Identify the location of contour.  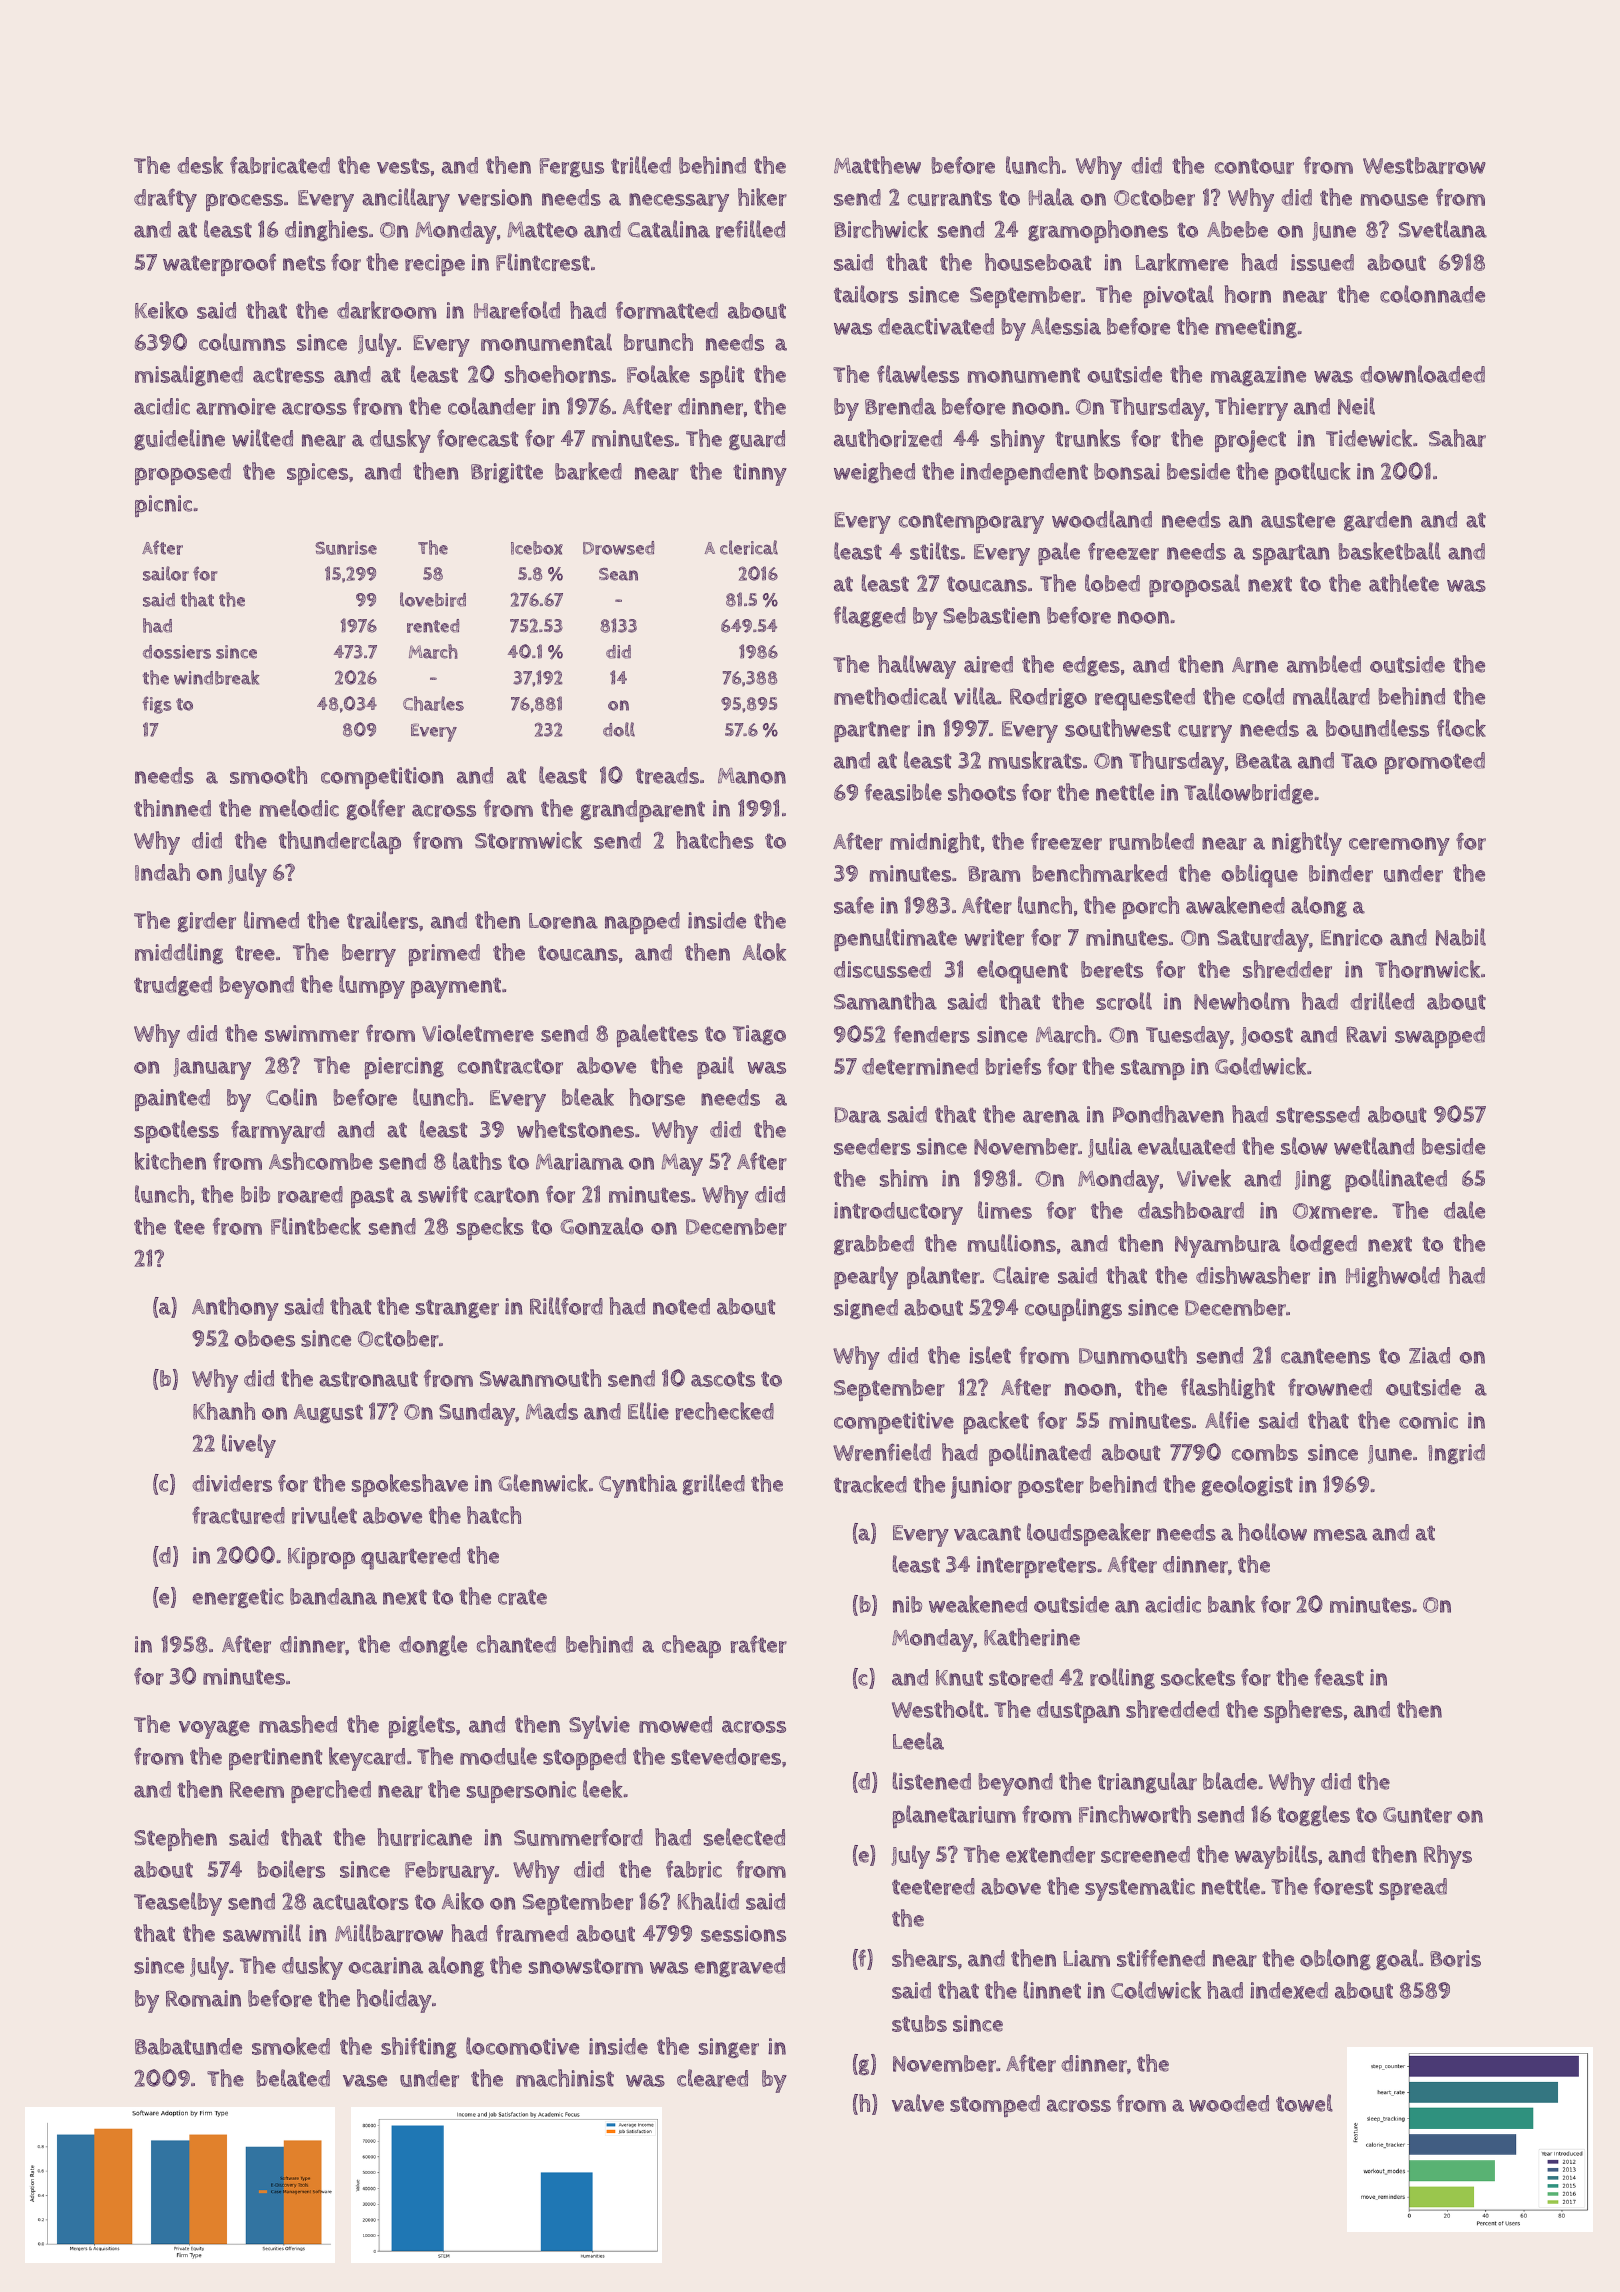
(1254, 166).
